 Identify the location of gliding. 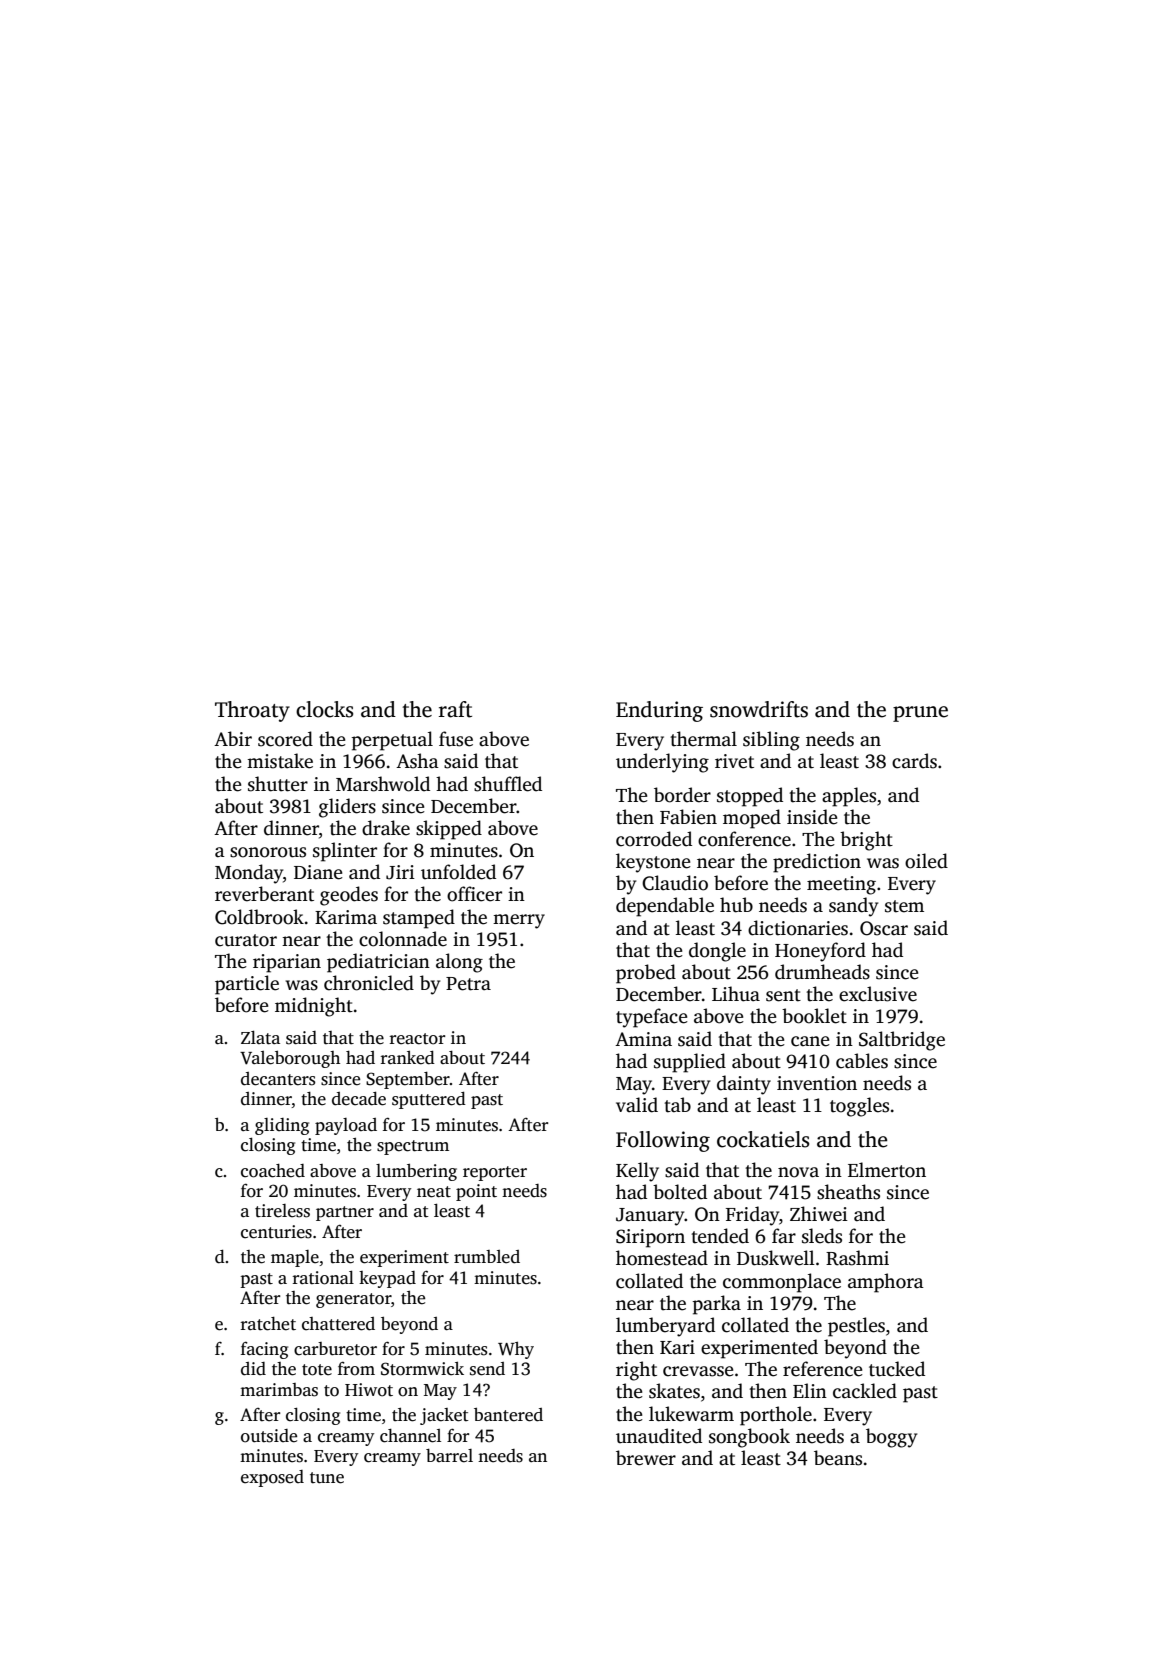
(282, 1126).
